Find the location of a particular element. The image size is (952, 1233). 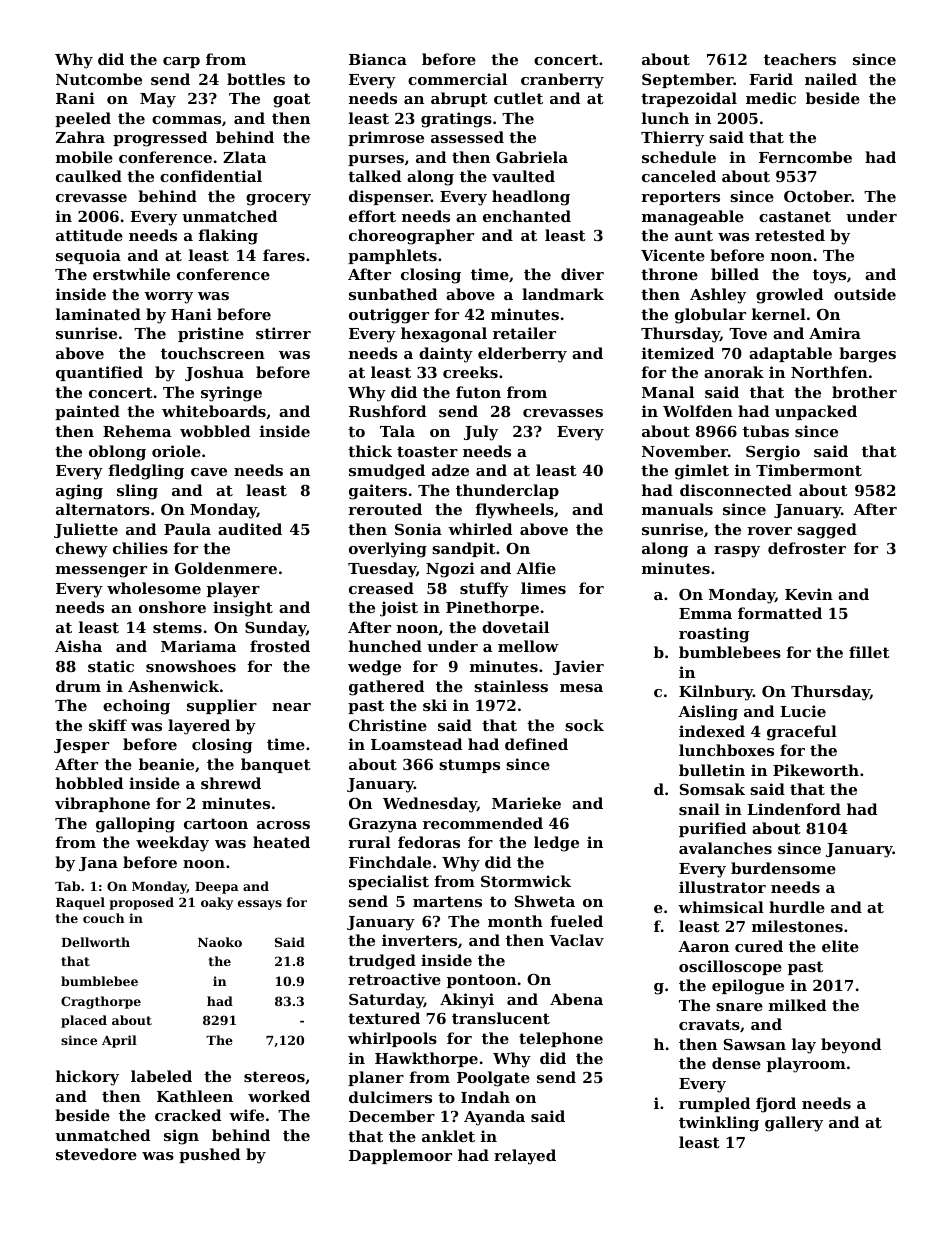

stevedore is located at coordinates (96, 1154).
